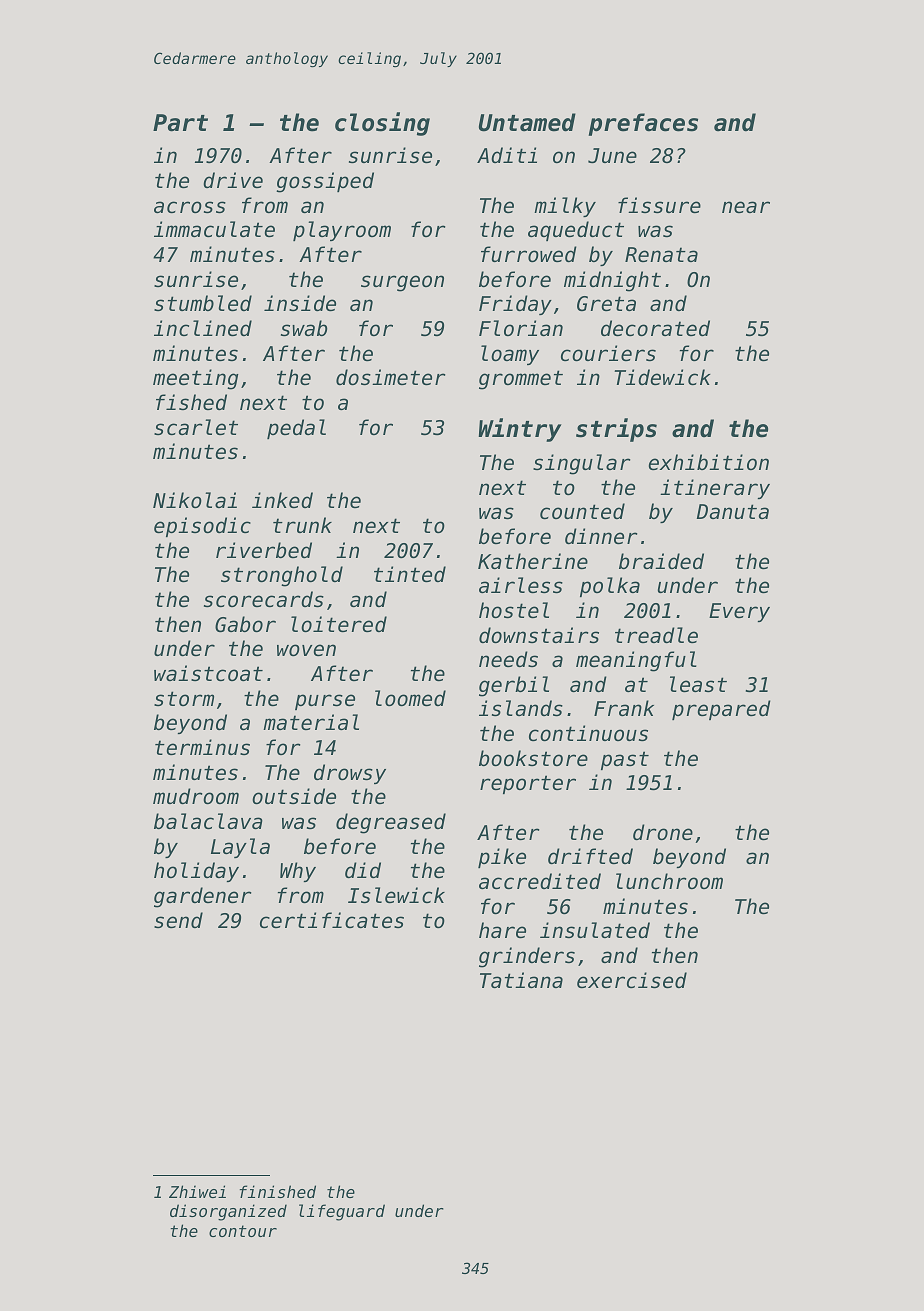  Describe the element at coordinates (520, 430) in the page. I see `Wintry` at that location.
